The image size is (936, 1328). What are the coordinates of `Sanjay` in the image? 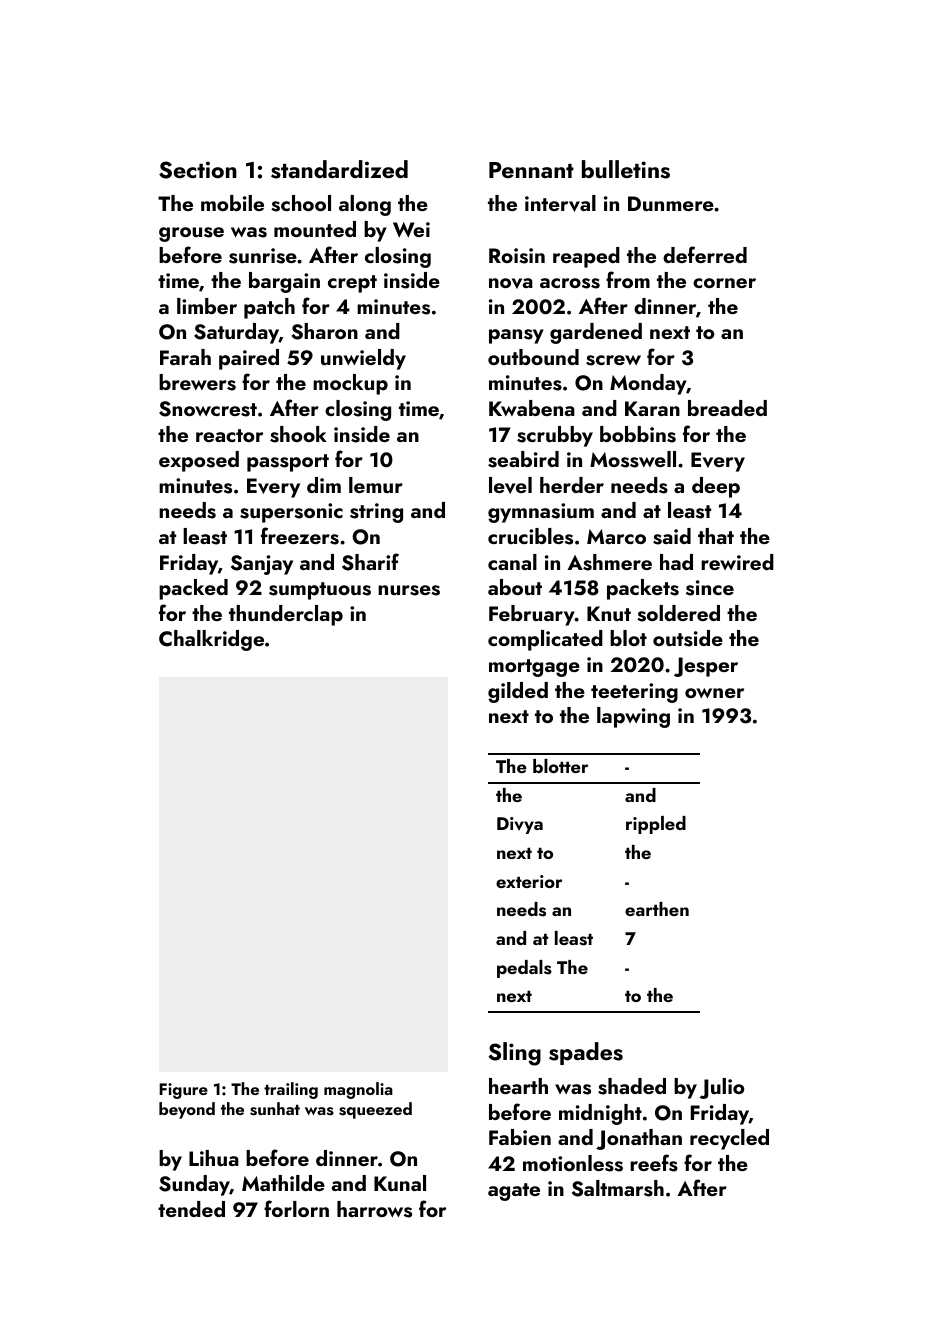 It's located at (262, 565).
